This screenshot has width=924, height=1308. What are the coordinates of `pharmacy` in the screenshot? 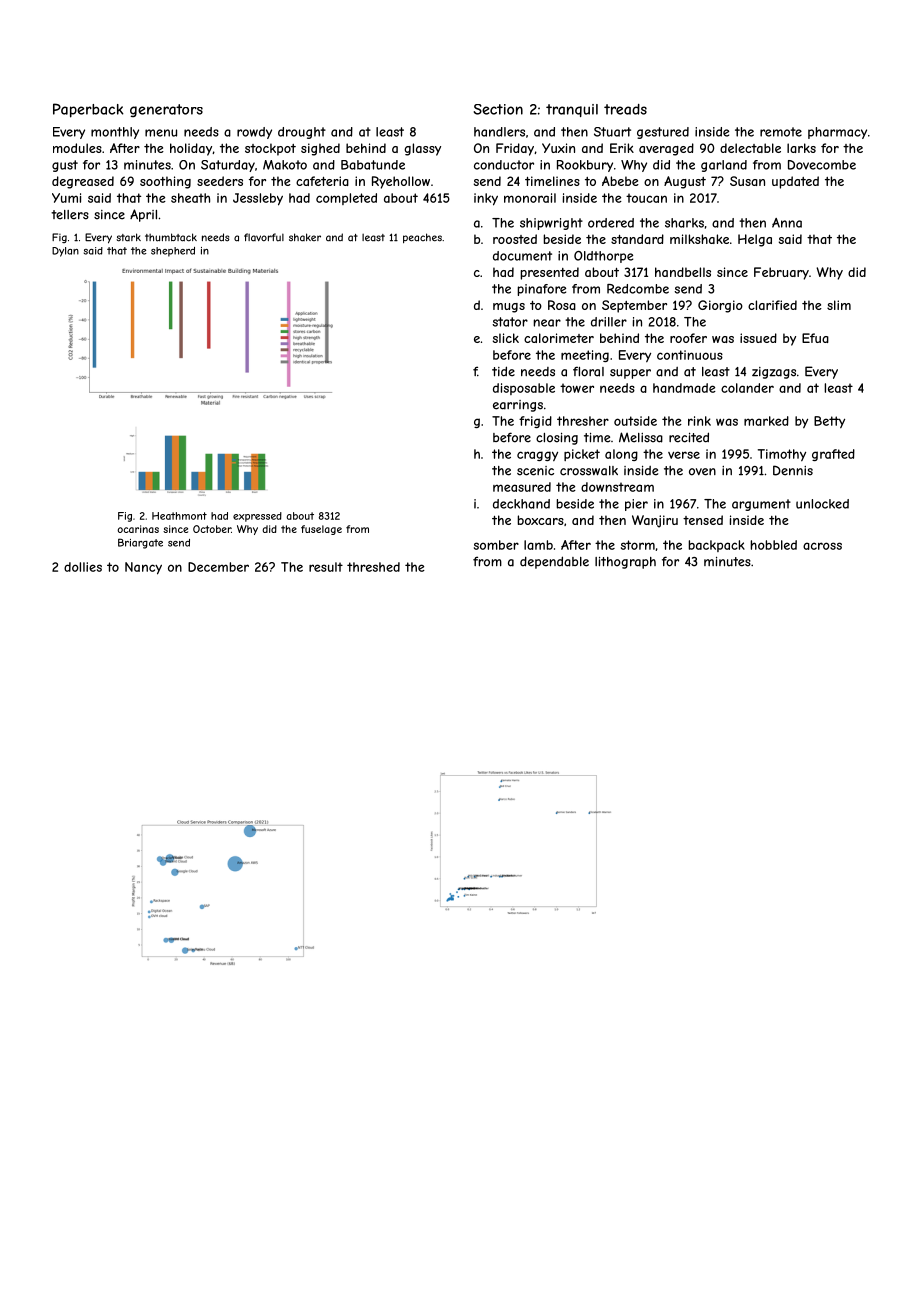 It's located at (837, 133).
